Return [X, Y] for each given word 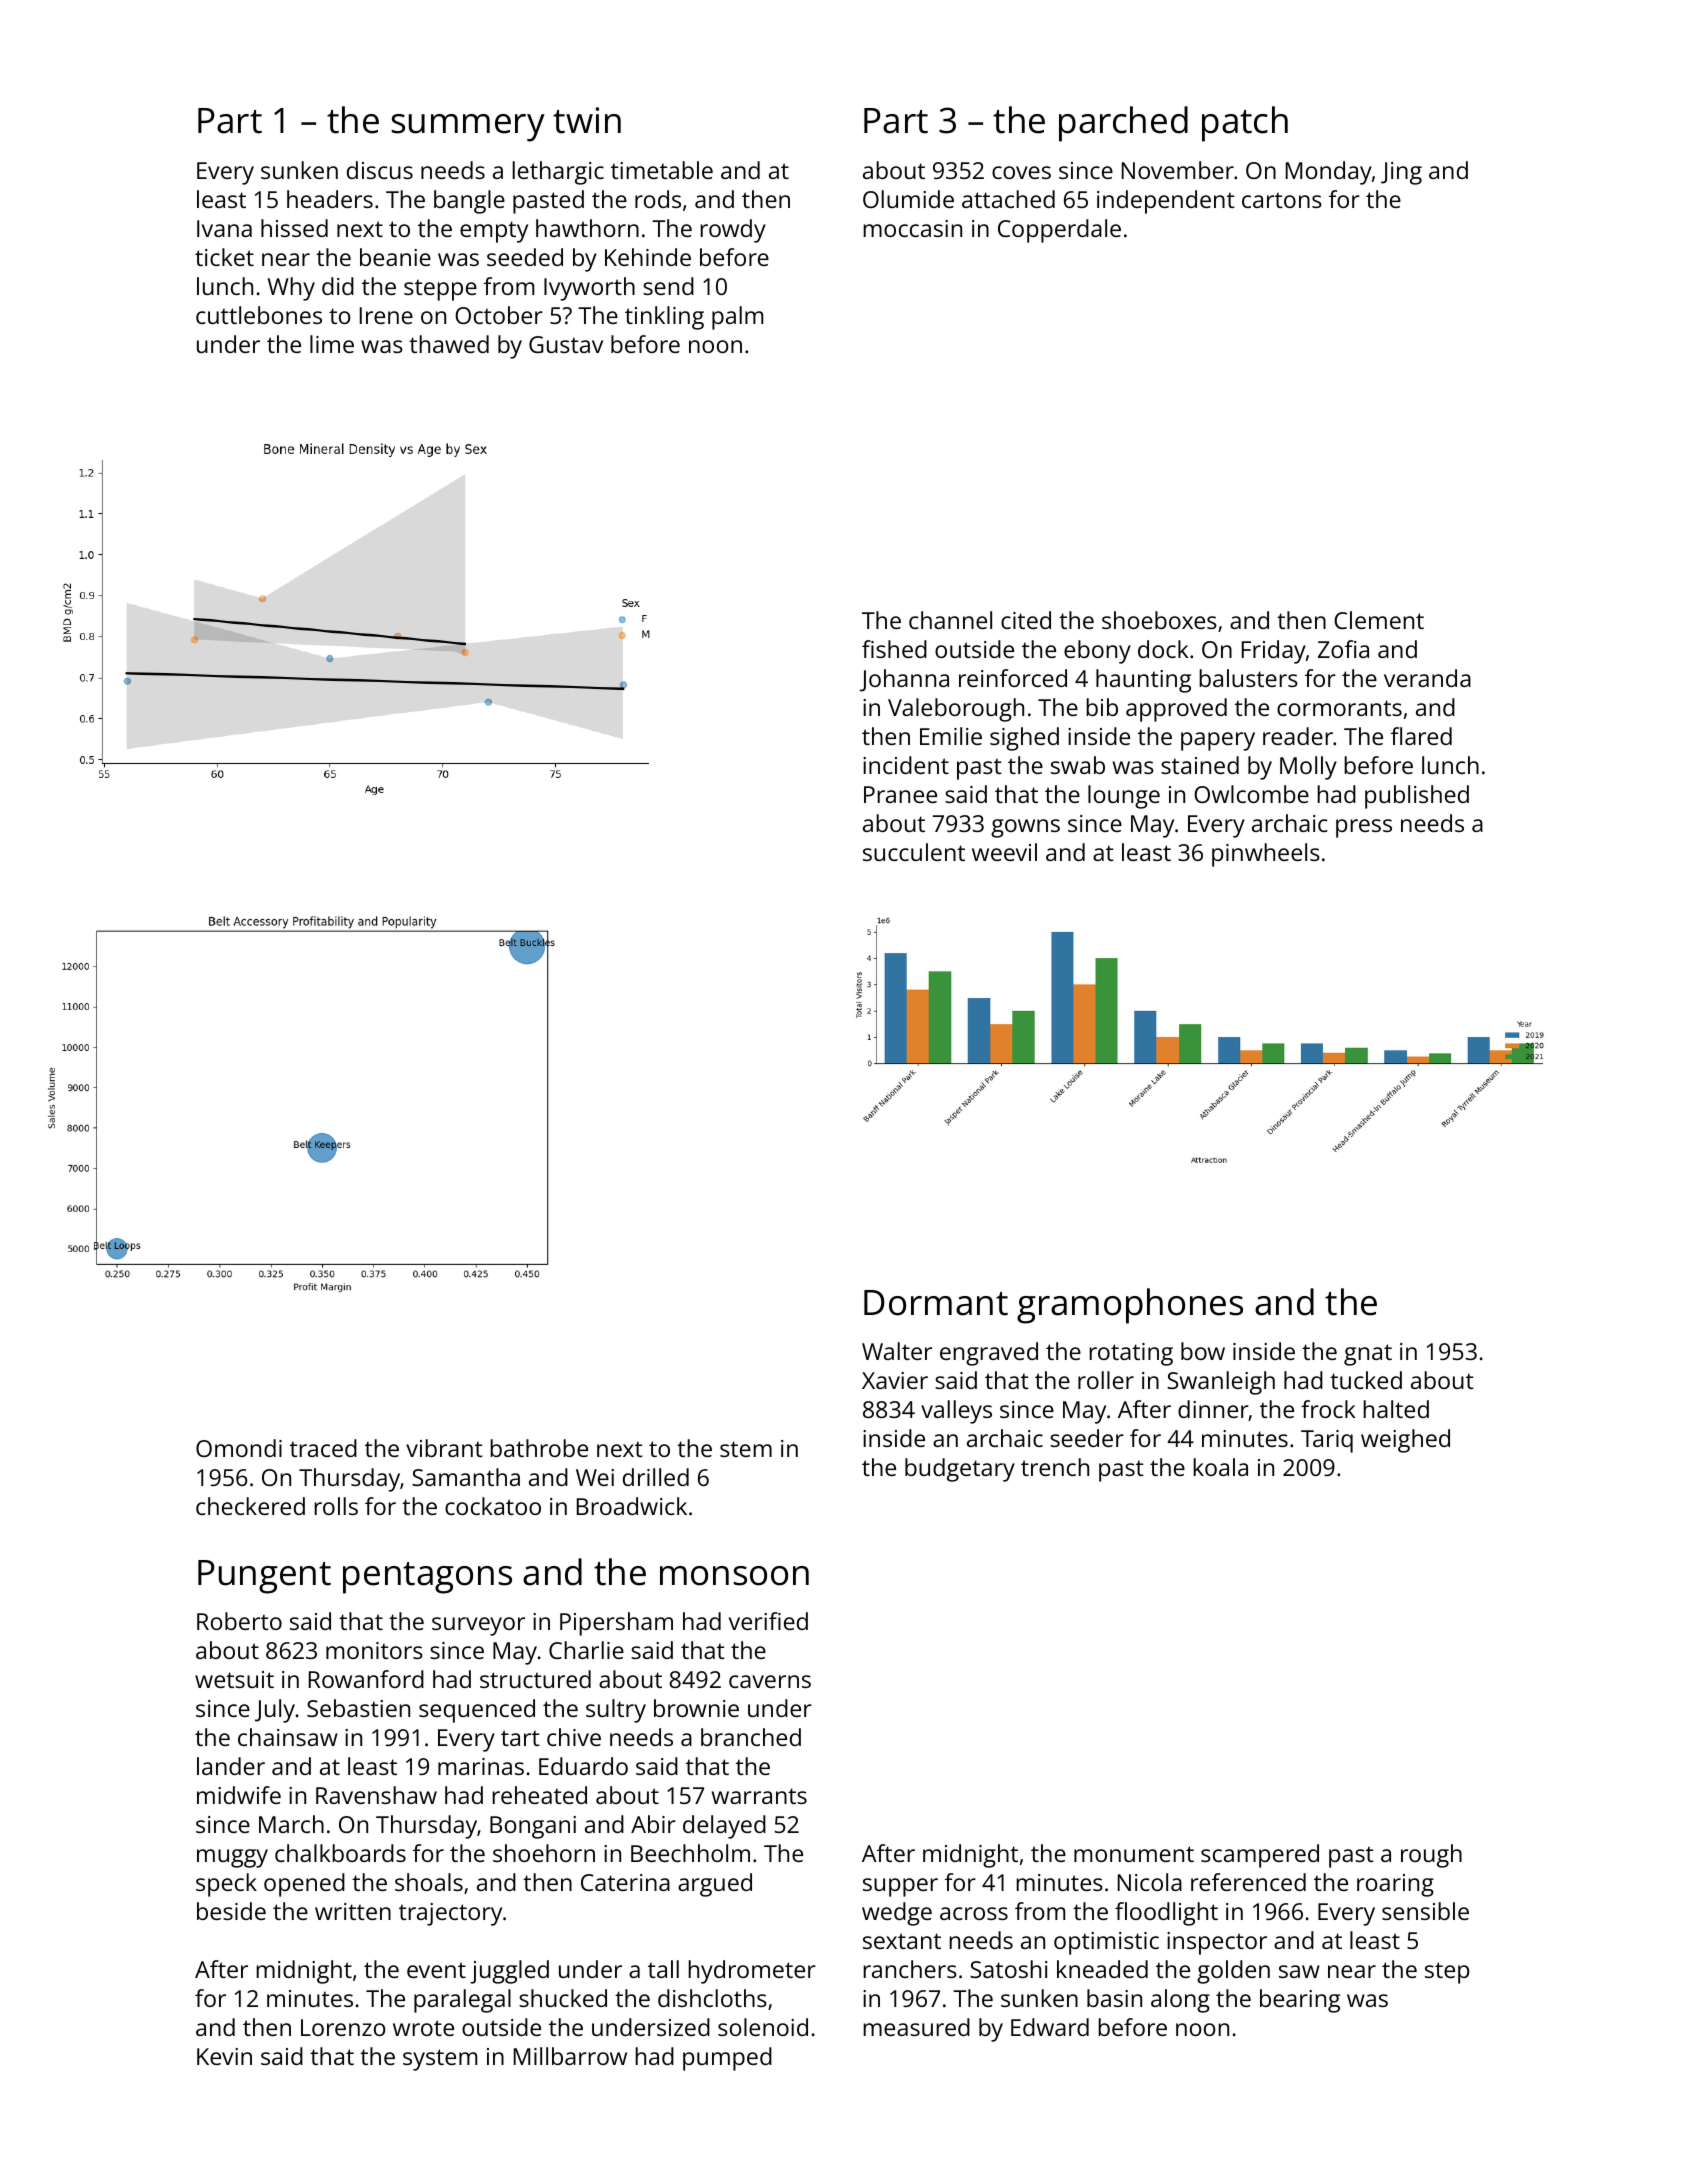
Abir [653, 1824]
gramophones [1130, 1306]
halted [1396, 1409]
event [436, 1970]
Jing [1401, 173]
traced [323, 1448]
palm [737, 318]
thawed [449, 344]
